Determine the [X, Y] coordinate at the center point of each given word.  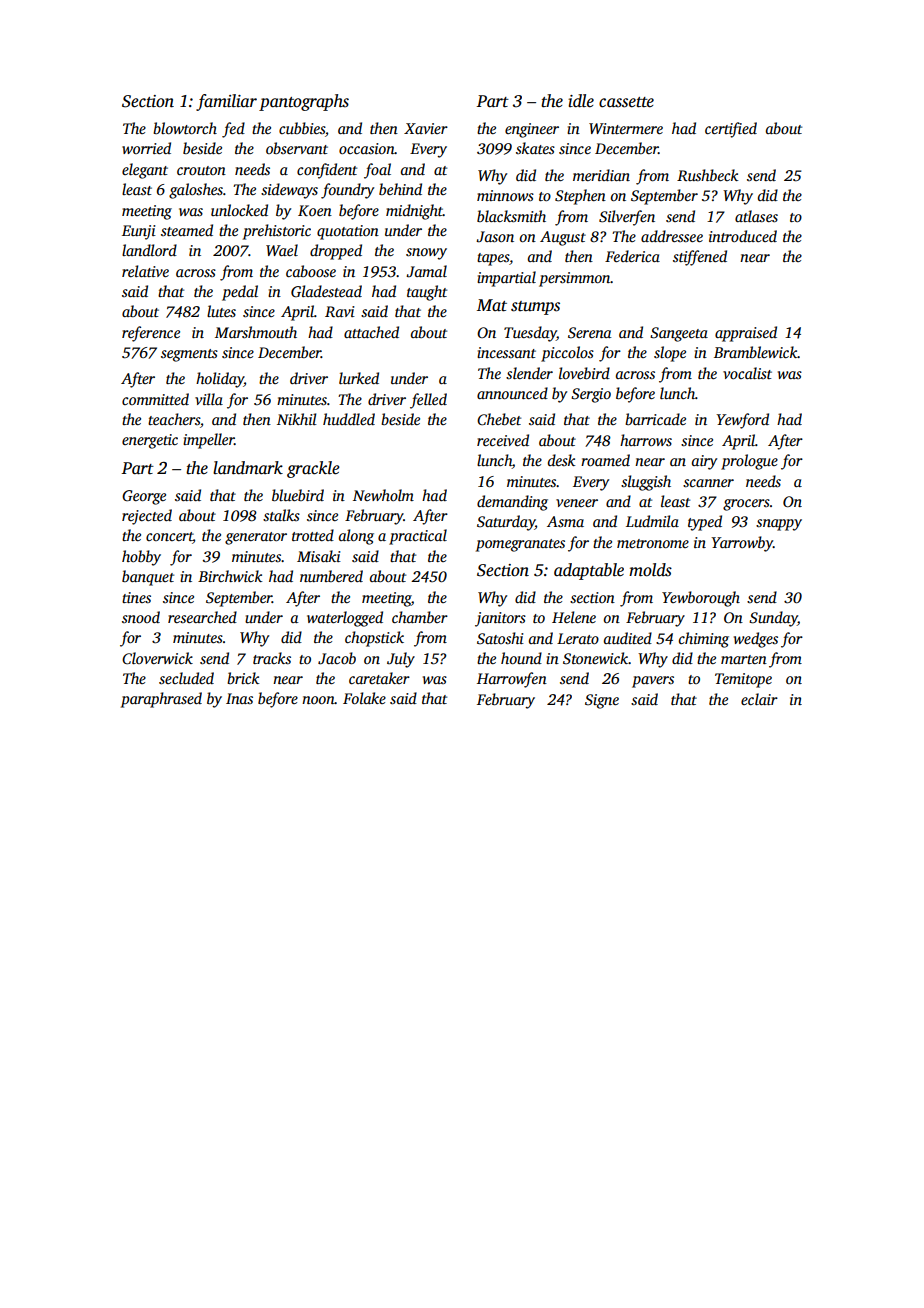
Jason [495, 237]
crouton [201, 170]
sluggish [646, 483]
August [563, 238]
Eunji [139, 232]
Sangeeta [679, 334]
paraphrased [161, 700]
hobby [141, 558]
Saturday [506, 523]
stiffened [700, 258]
